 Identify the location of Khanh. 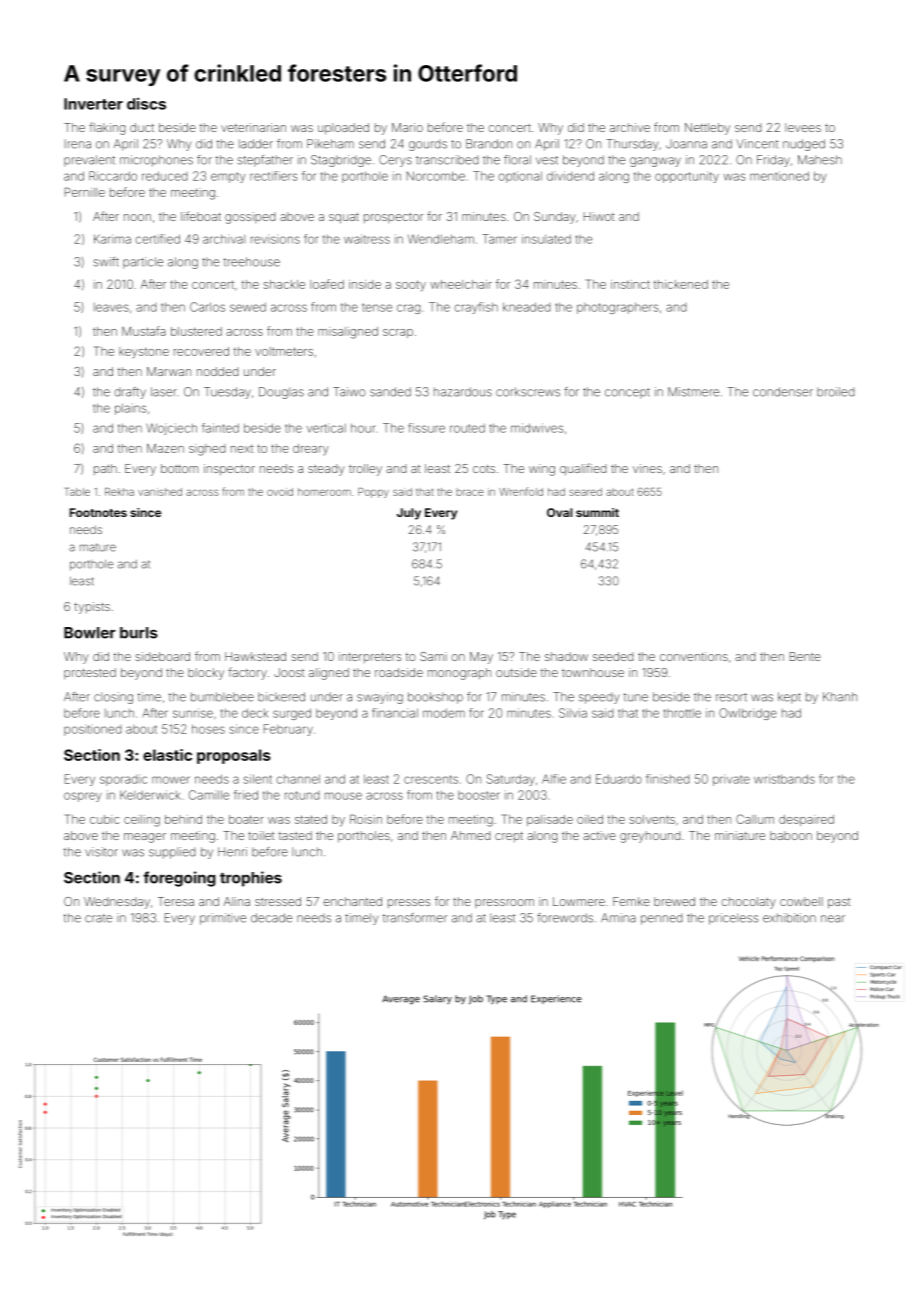
(840, 697).
